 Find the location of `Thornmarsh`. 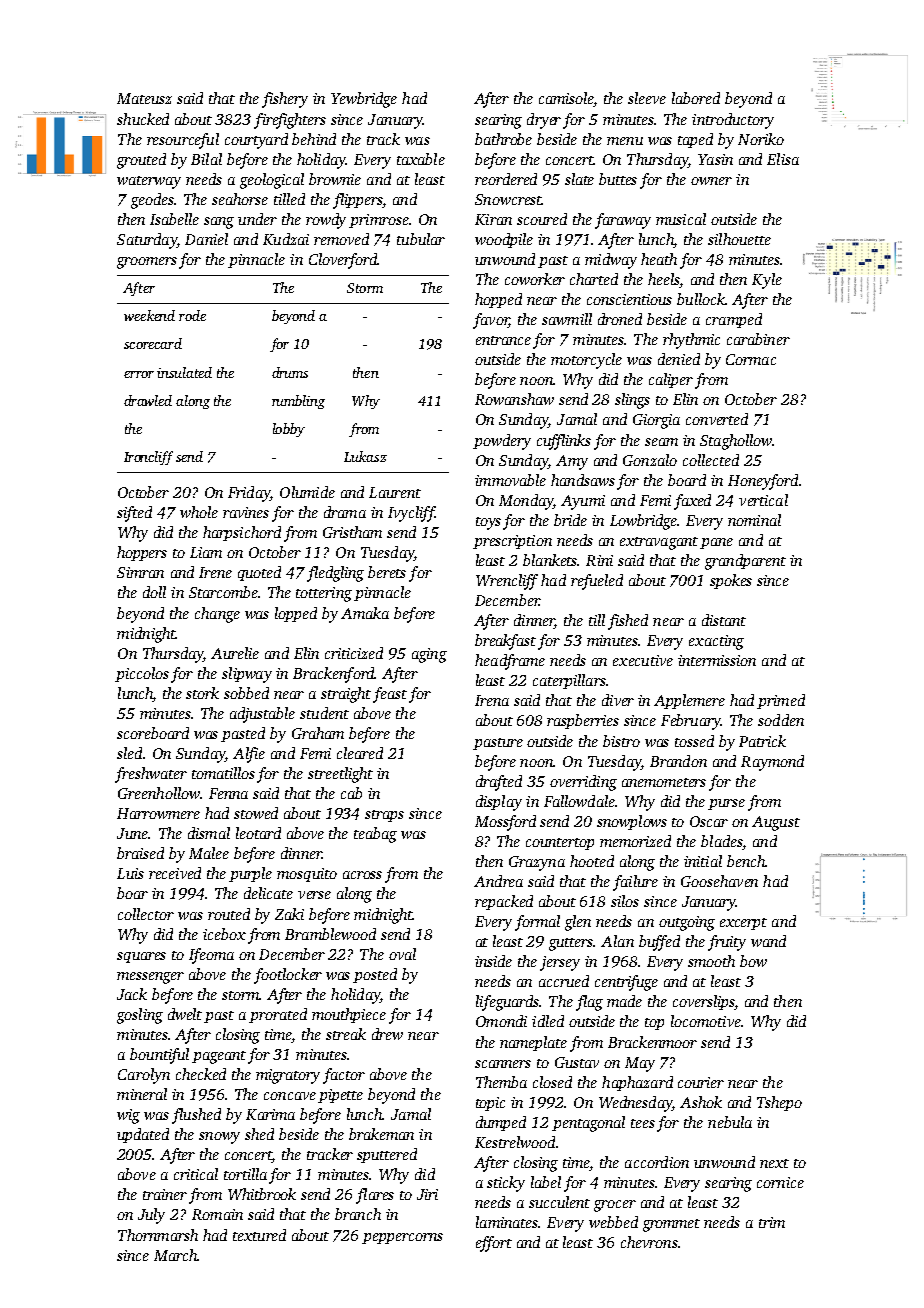

Thornmarsh is located at coordinates (158, 1235).
